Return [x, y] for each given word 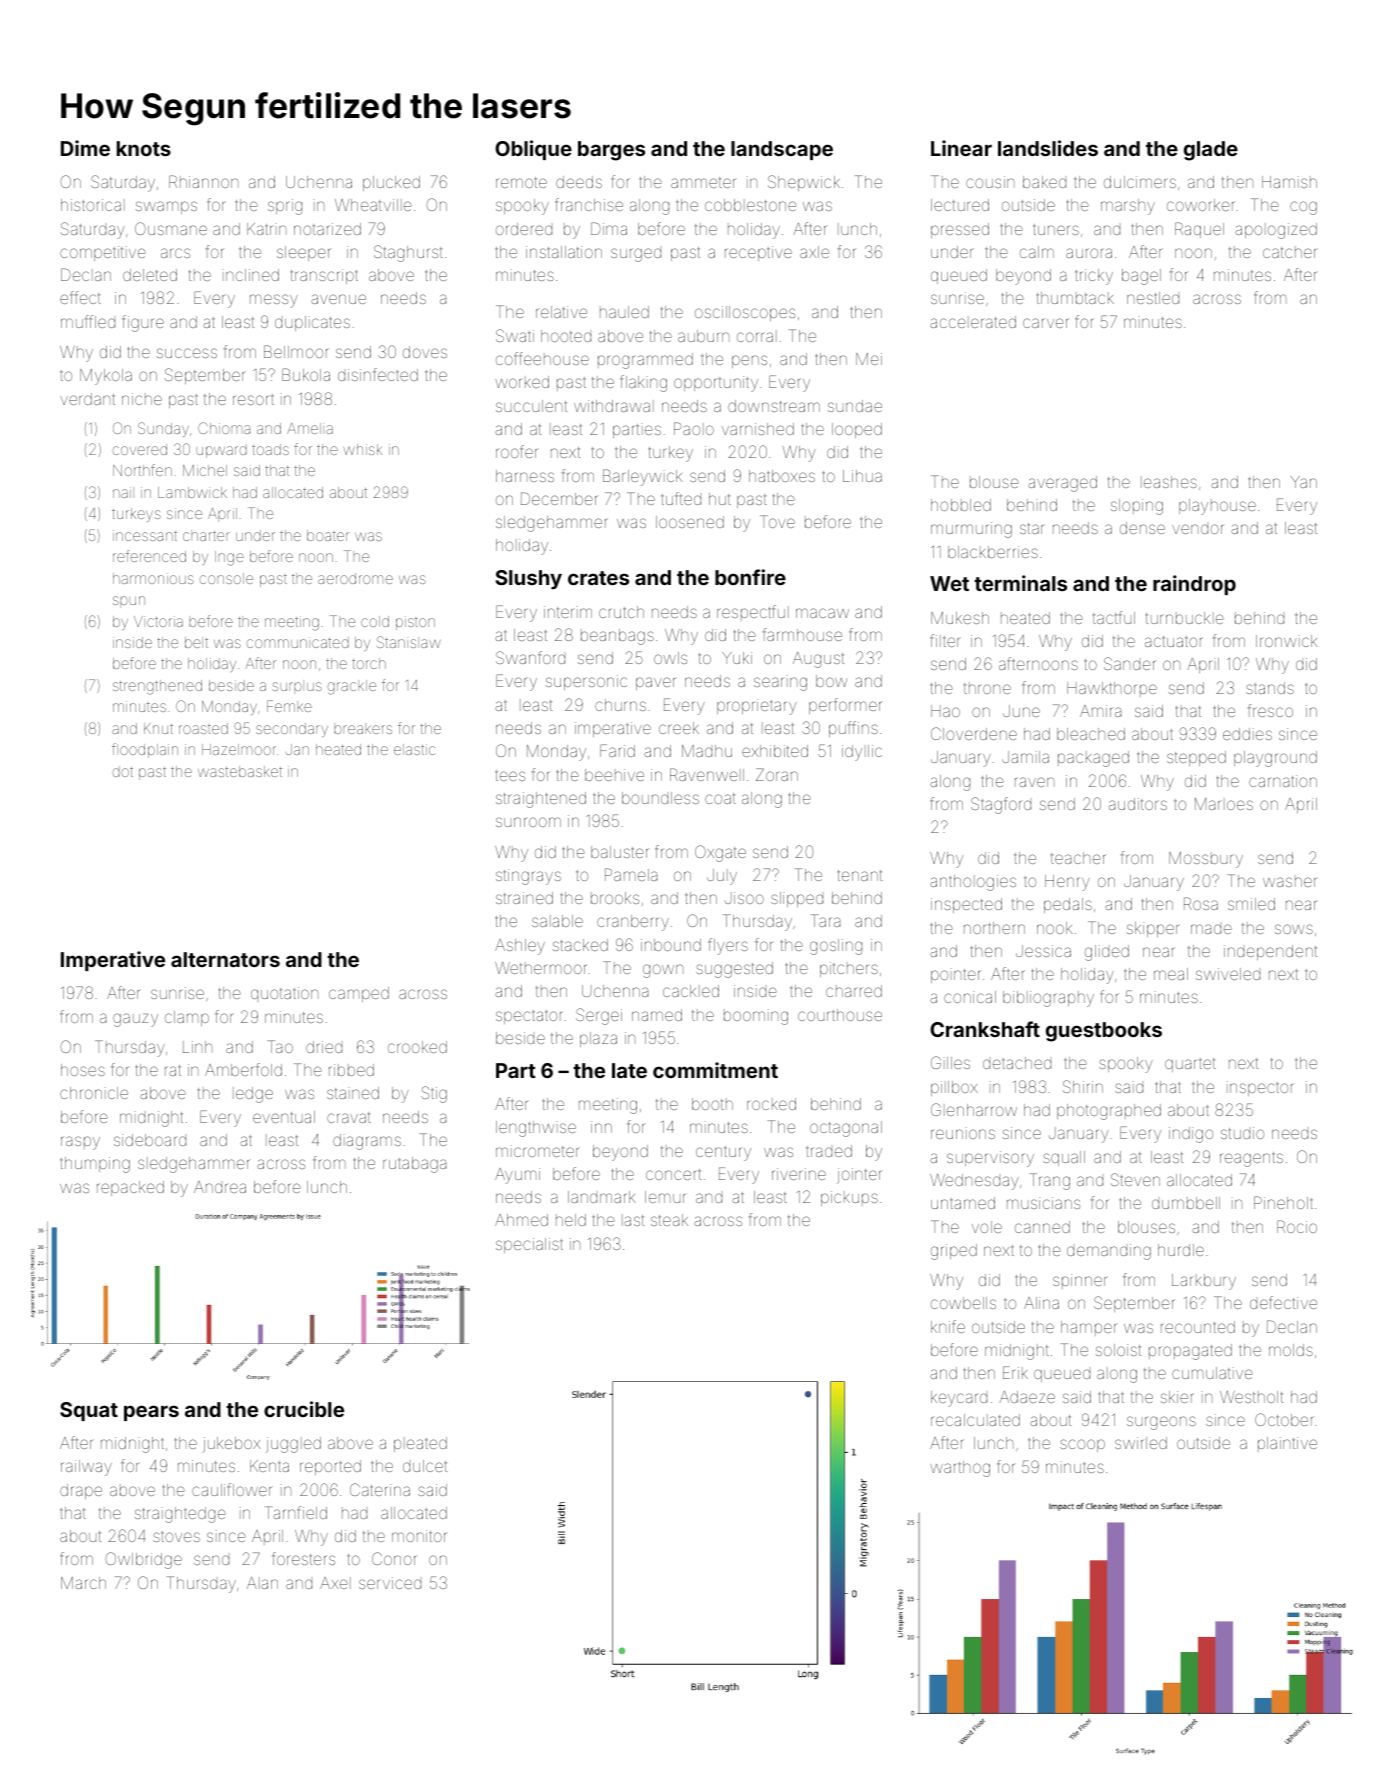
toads [270, 449]
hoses [83, 1070]
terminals [1020, 583]
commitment [715, 1070]
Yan [1304, 482]
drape [81, 1491]
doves [425, 352]
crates [598, 578]
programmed [645, 361]
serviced [390, 1583]
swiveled [1228, 974]
